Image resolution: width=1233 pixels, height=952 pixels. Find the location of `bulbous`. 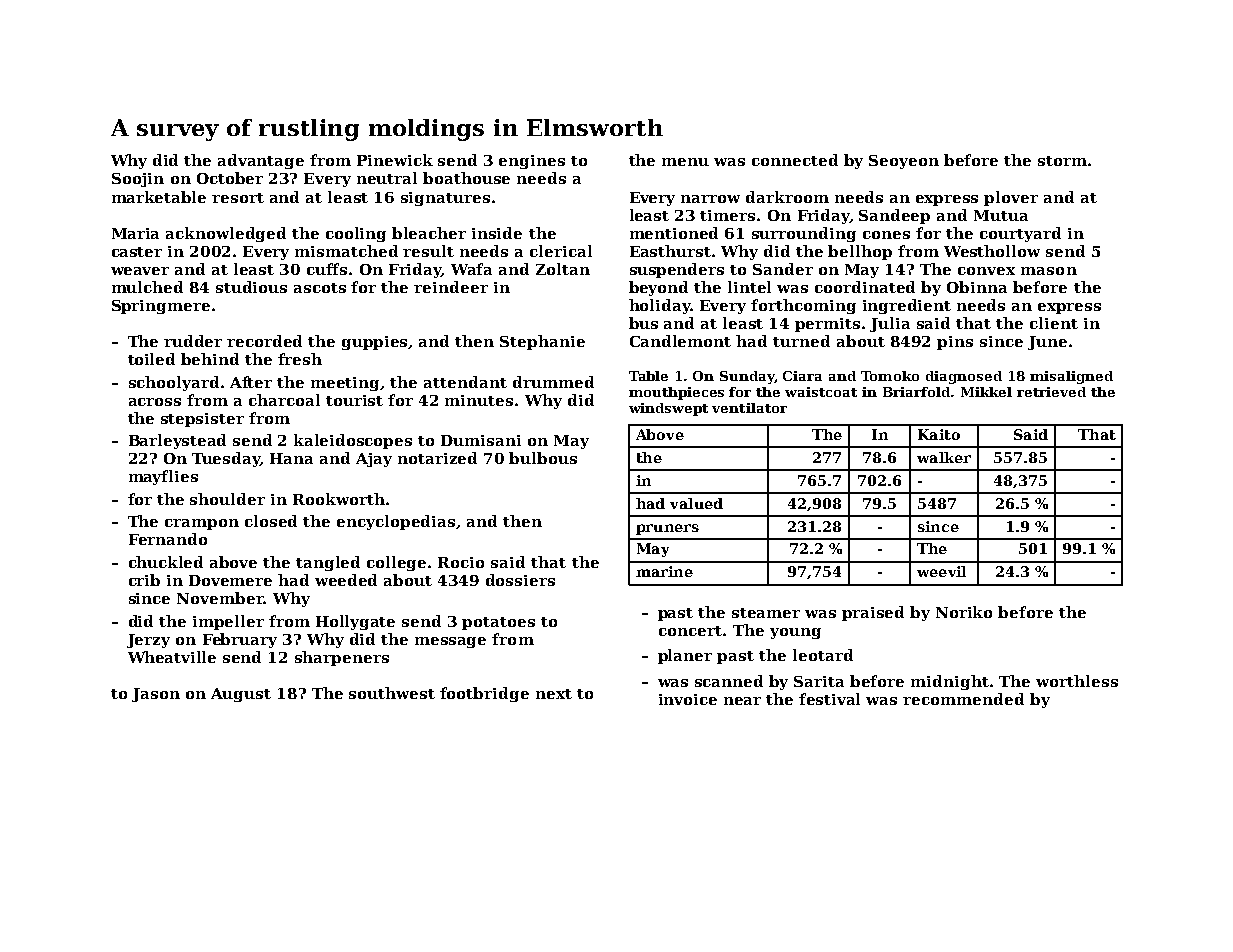

bulbous is located at coordinates (543, 458).
